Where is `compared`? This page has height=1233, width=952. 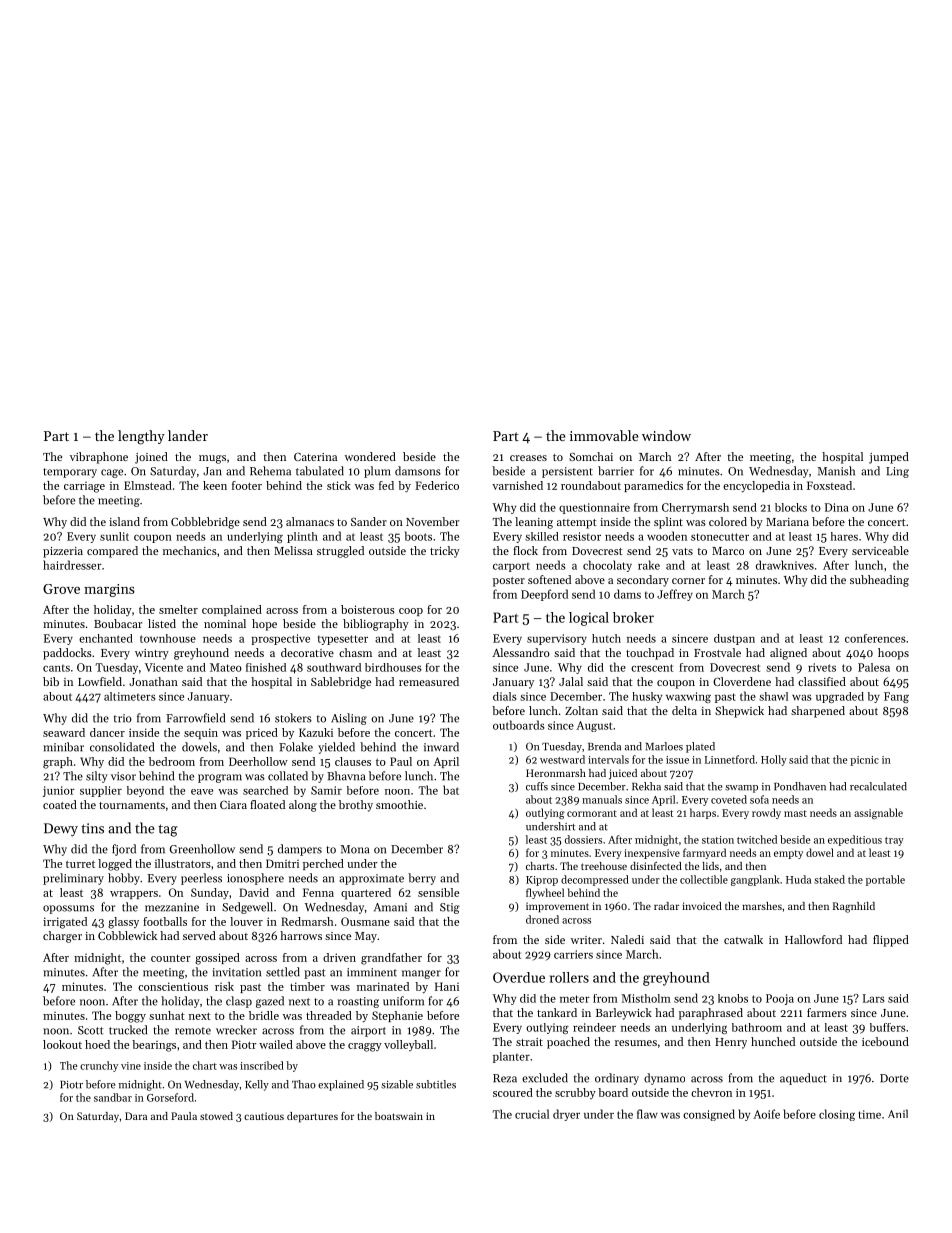 compared is located at coordinates (112, 552).
